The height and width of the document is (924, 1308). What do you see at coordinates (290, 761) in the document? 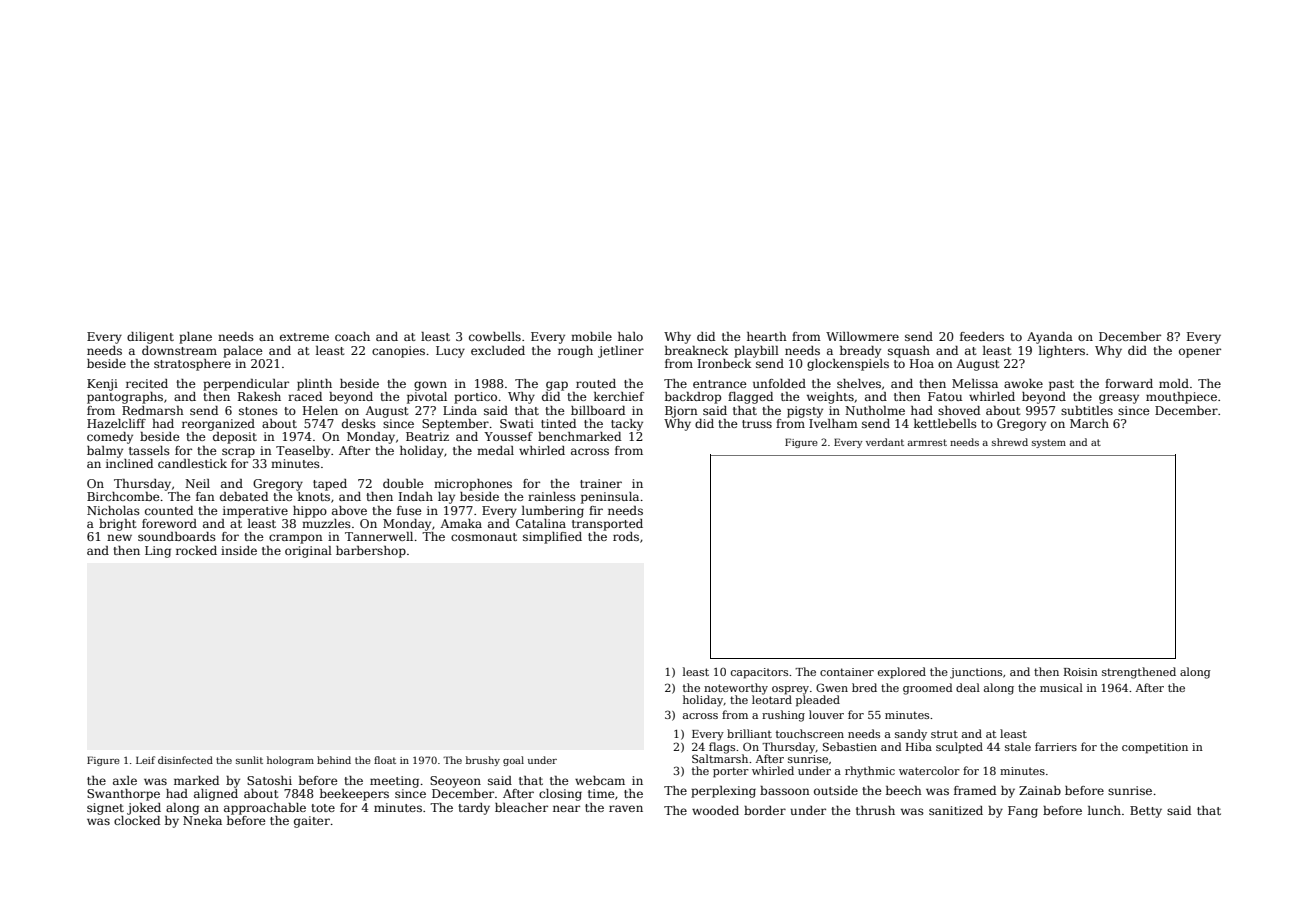
I see `hologram` at bounding box center [290, 761].
